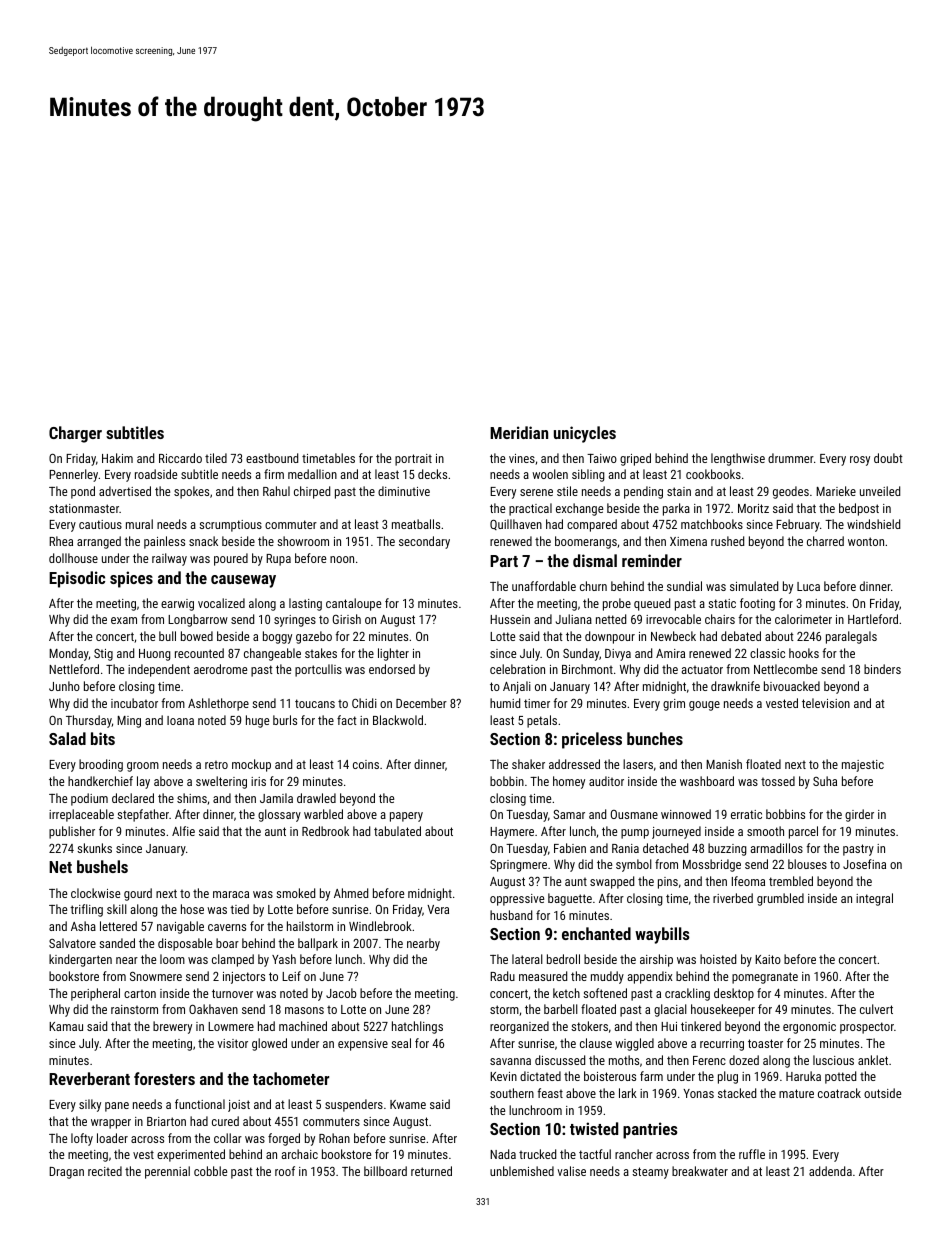  Describe the element at coordinates (251, 765) in the screenshot. I see `mockup` at that location.
